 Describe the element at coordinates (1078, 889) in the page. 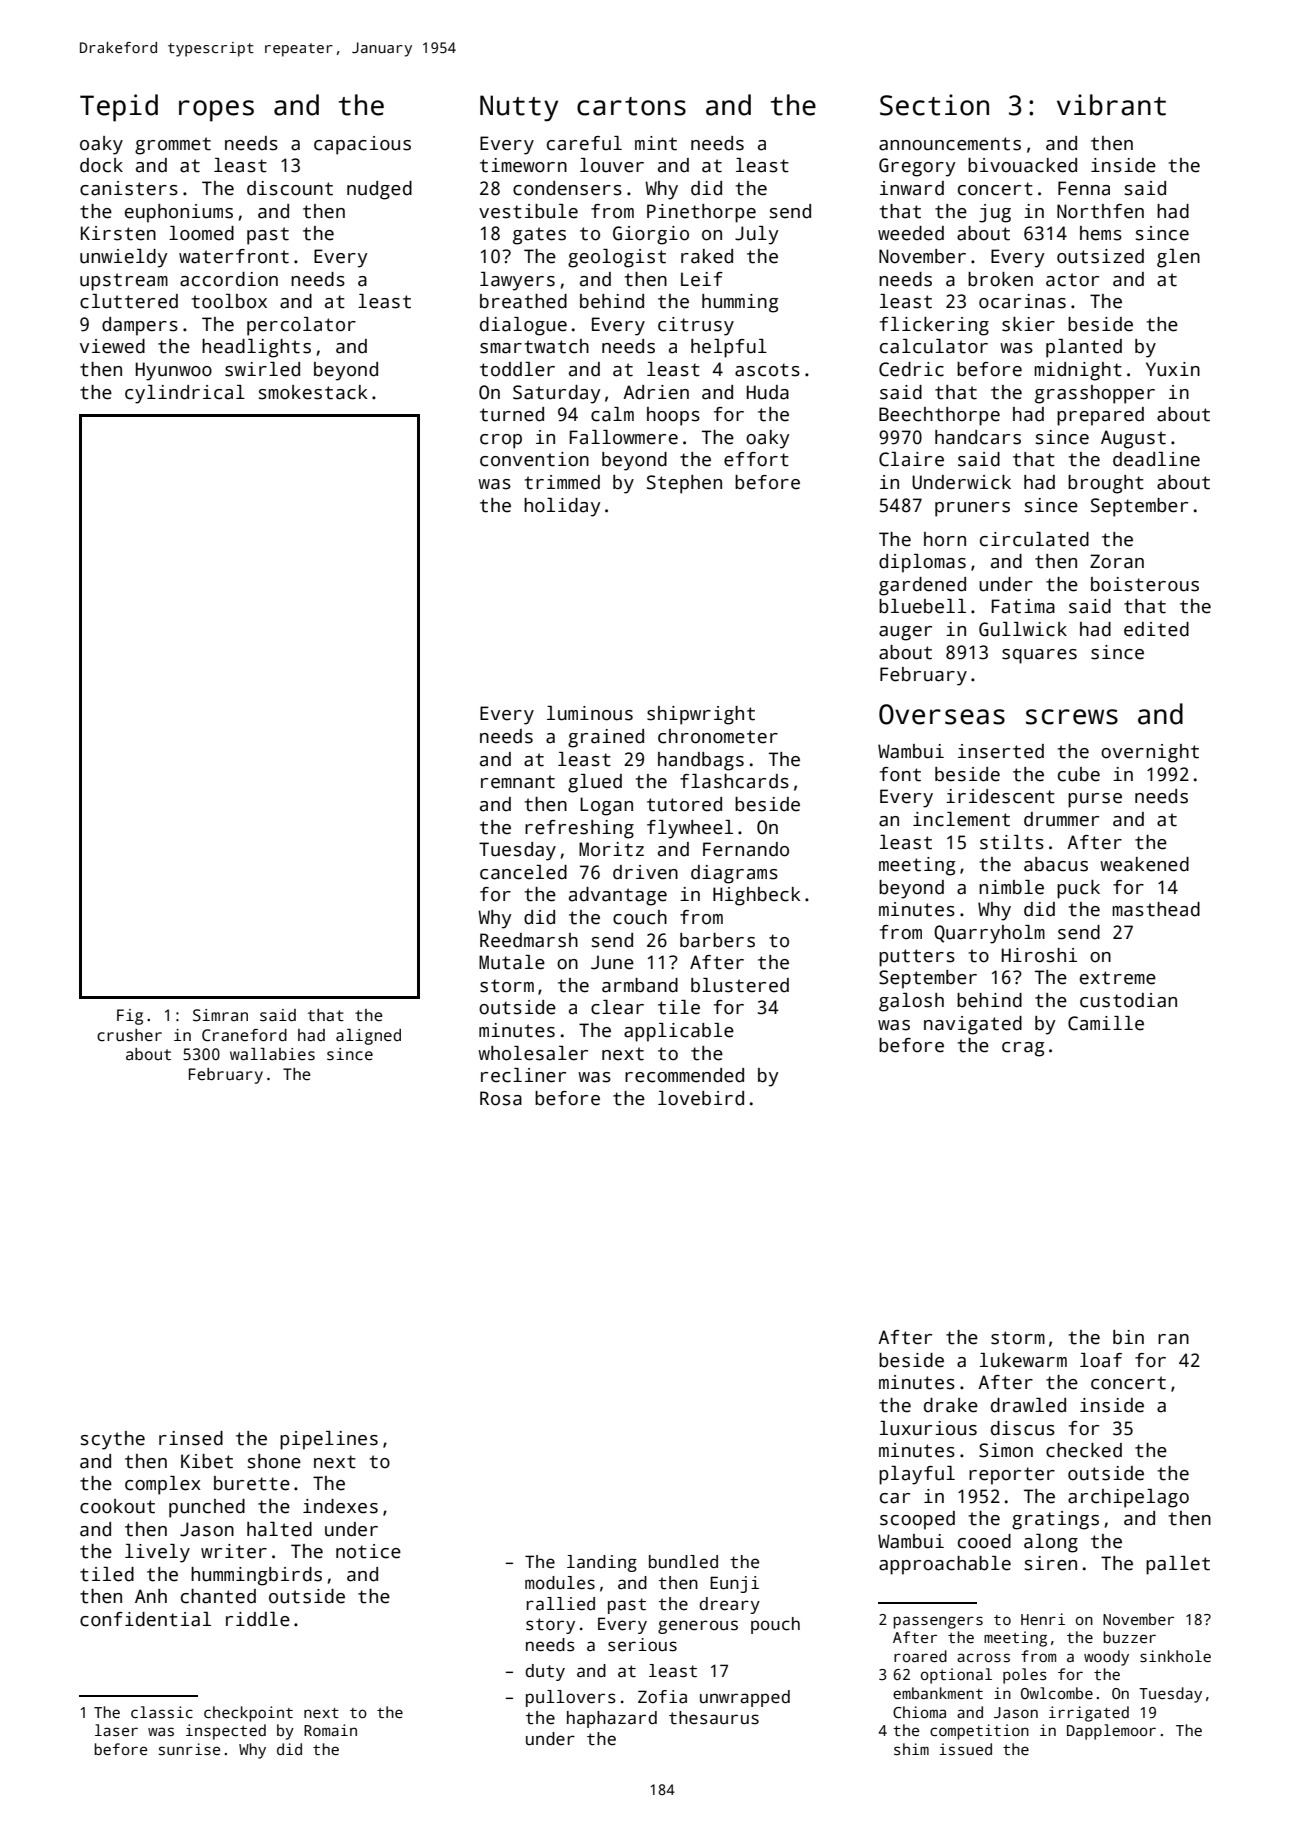

I see `puck` at that location.
